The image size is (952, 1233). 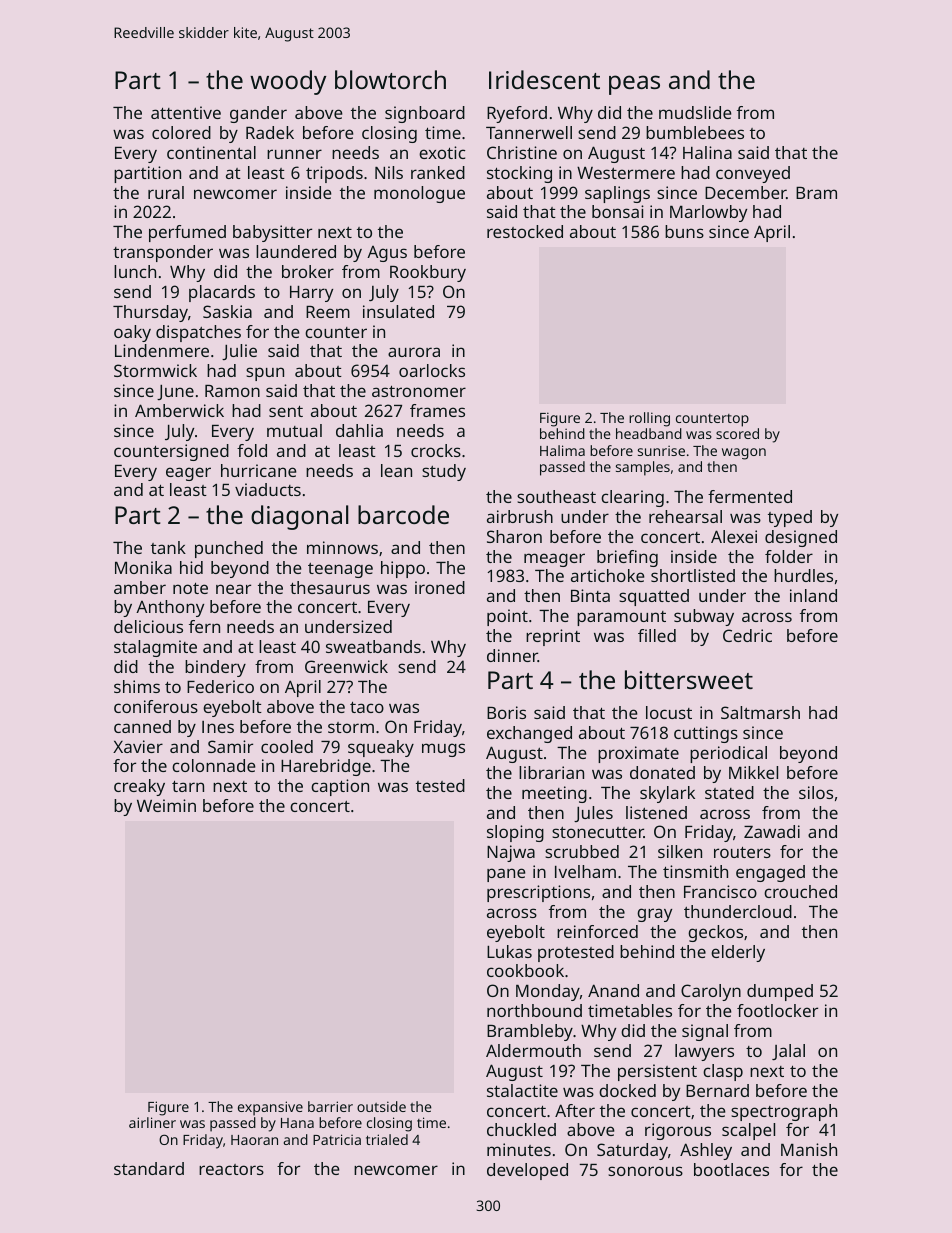 What do you see at coordinates (551, 772) in the document?
I see `librarian` at bounding box center [551, 772].
